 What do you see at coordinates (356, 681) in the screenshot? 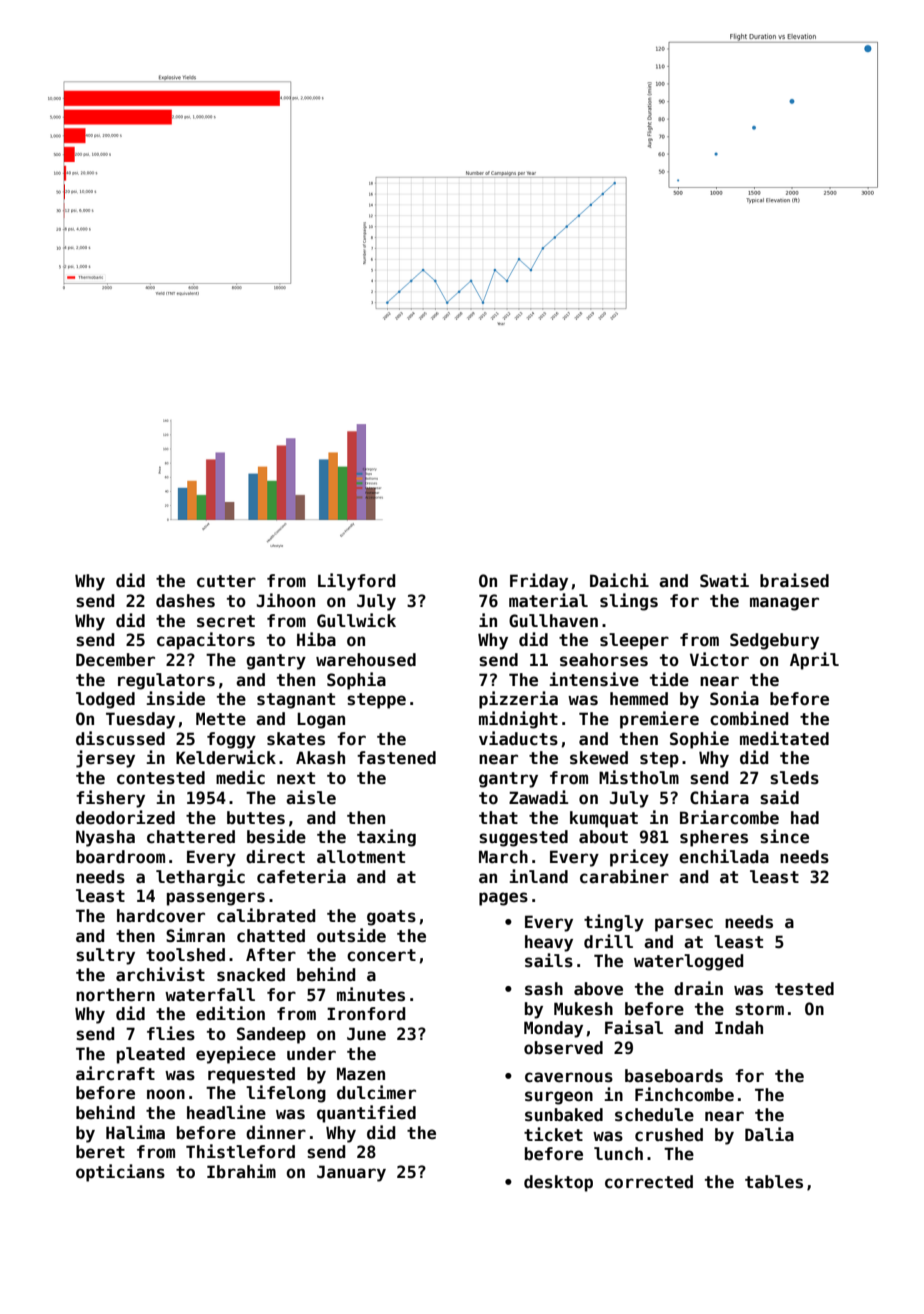
I see `Sophia` at bounding box center [356, 681].
